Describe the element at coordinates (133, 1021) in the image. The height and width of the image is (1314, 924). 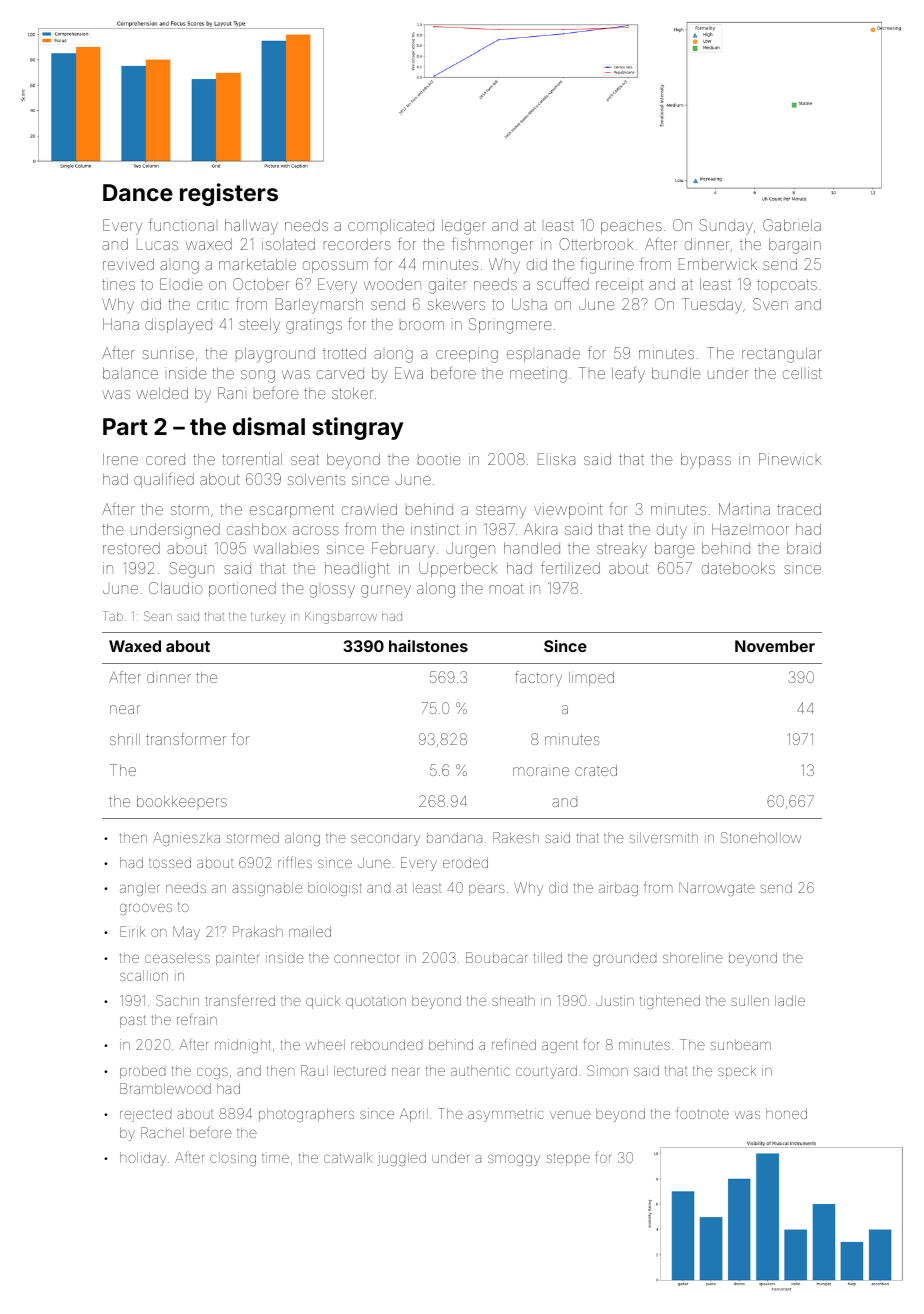
I see `past` at that location.
